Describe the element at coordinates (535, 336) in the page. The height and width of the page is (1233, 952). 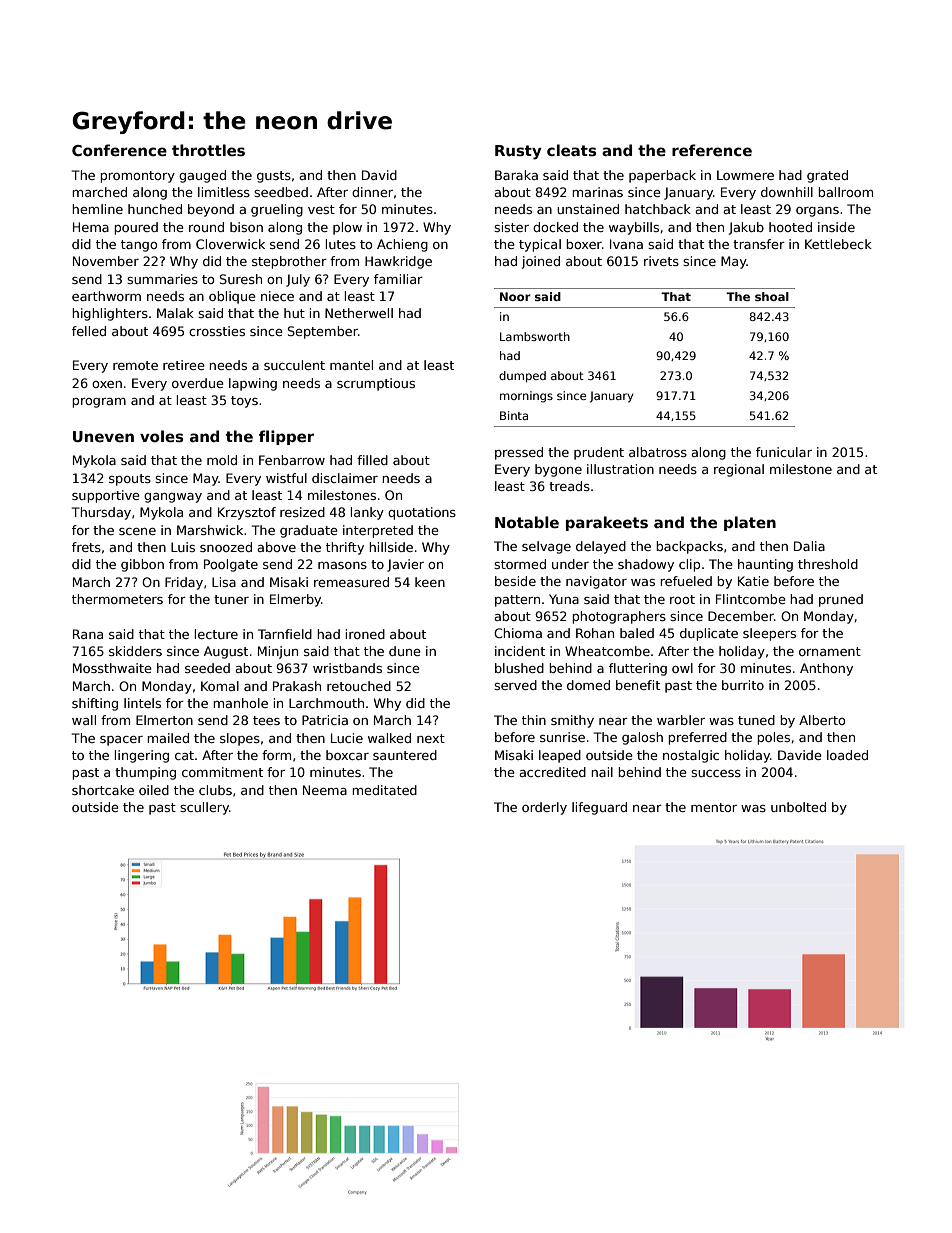
I see `Lambsworth` at that location.
